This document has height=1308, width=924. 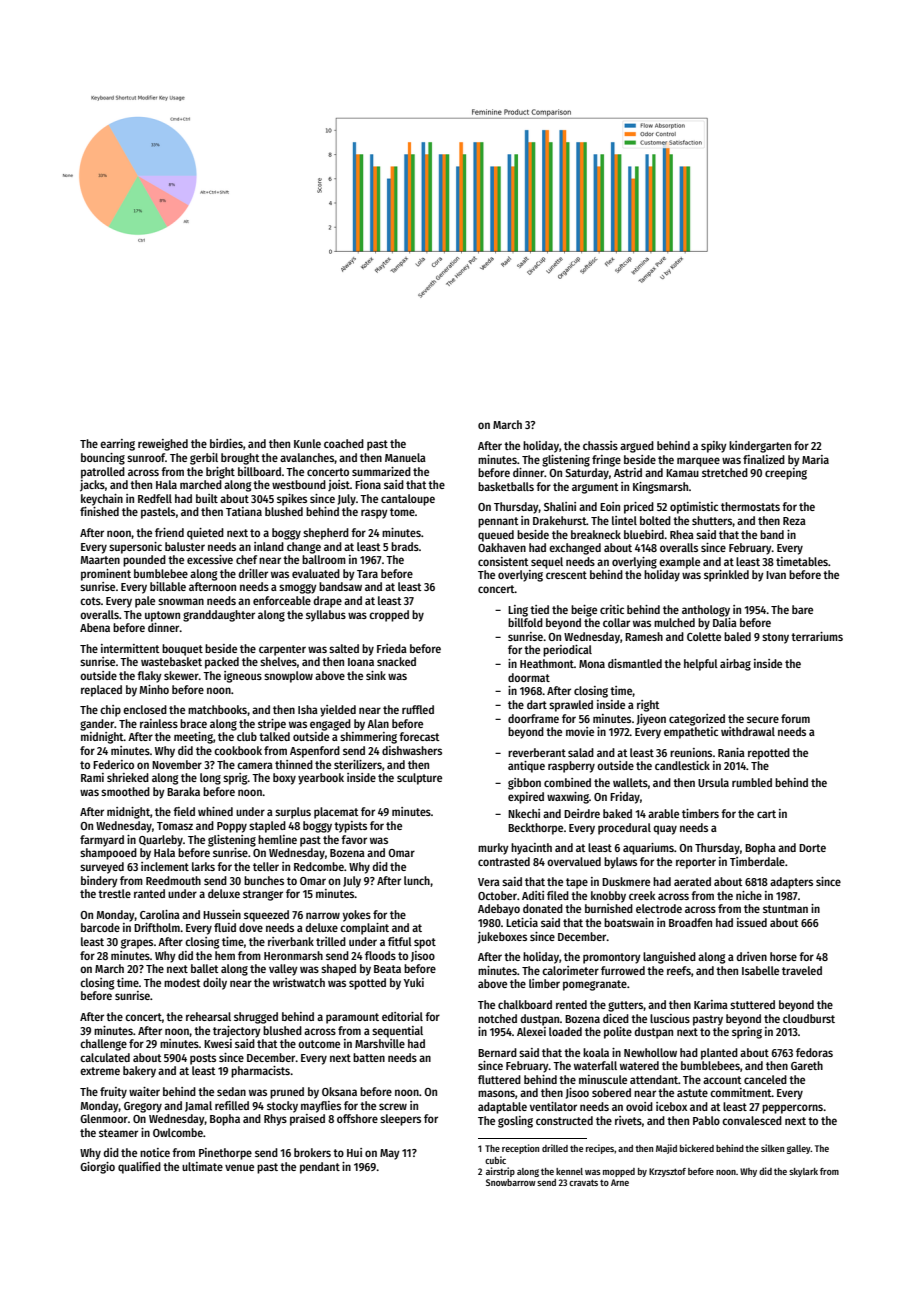 I want to click on traveled, so click(x=802, y=970).
